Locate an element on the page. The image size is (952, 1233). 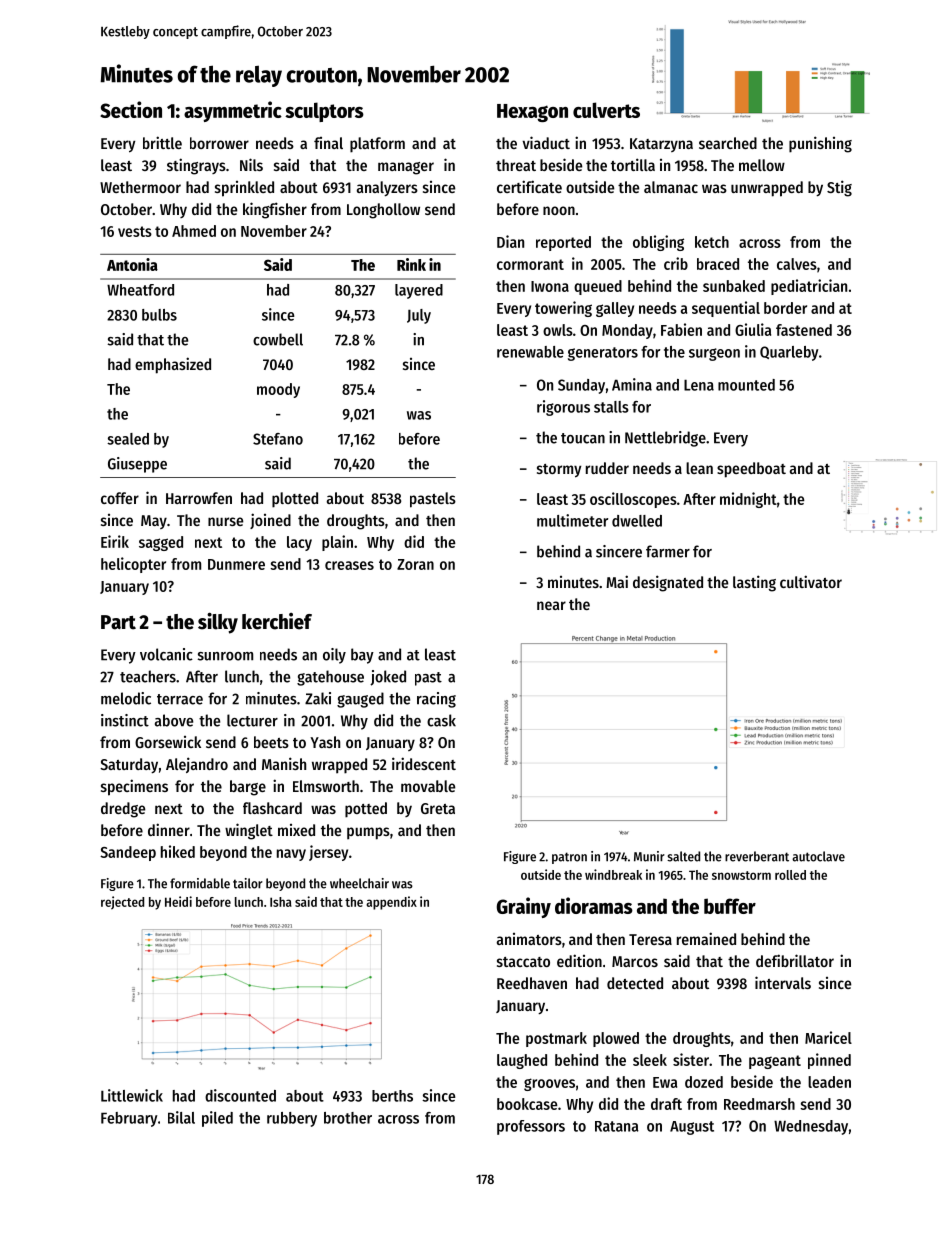
mellow is located at coordinates (762, 165).
